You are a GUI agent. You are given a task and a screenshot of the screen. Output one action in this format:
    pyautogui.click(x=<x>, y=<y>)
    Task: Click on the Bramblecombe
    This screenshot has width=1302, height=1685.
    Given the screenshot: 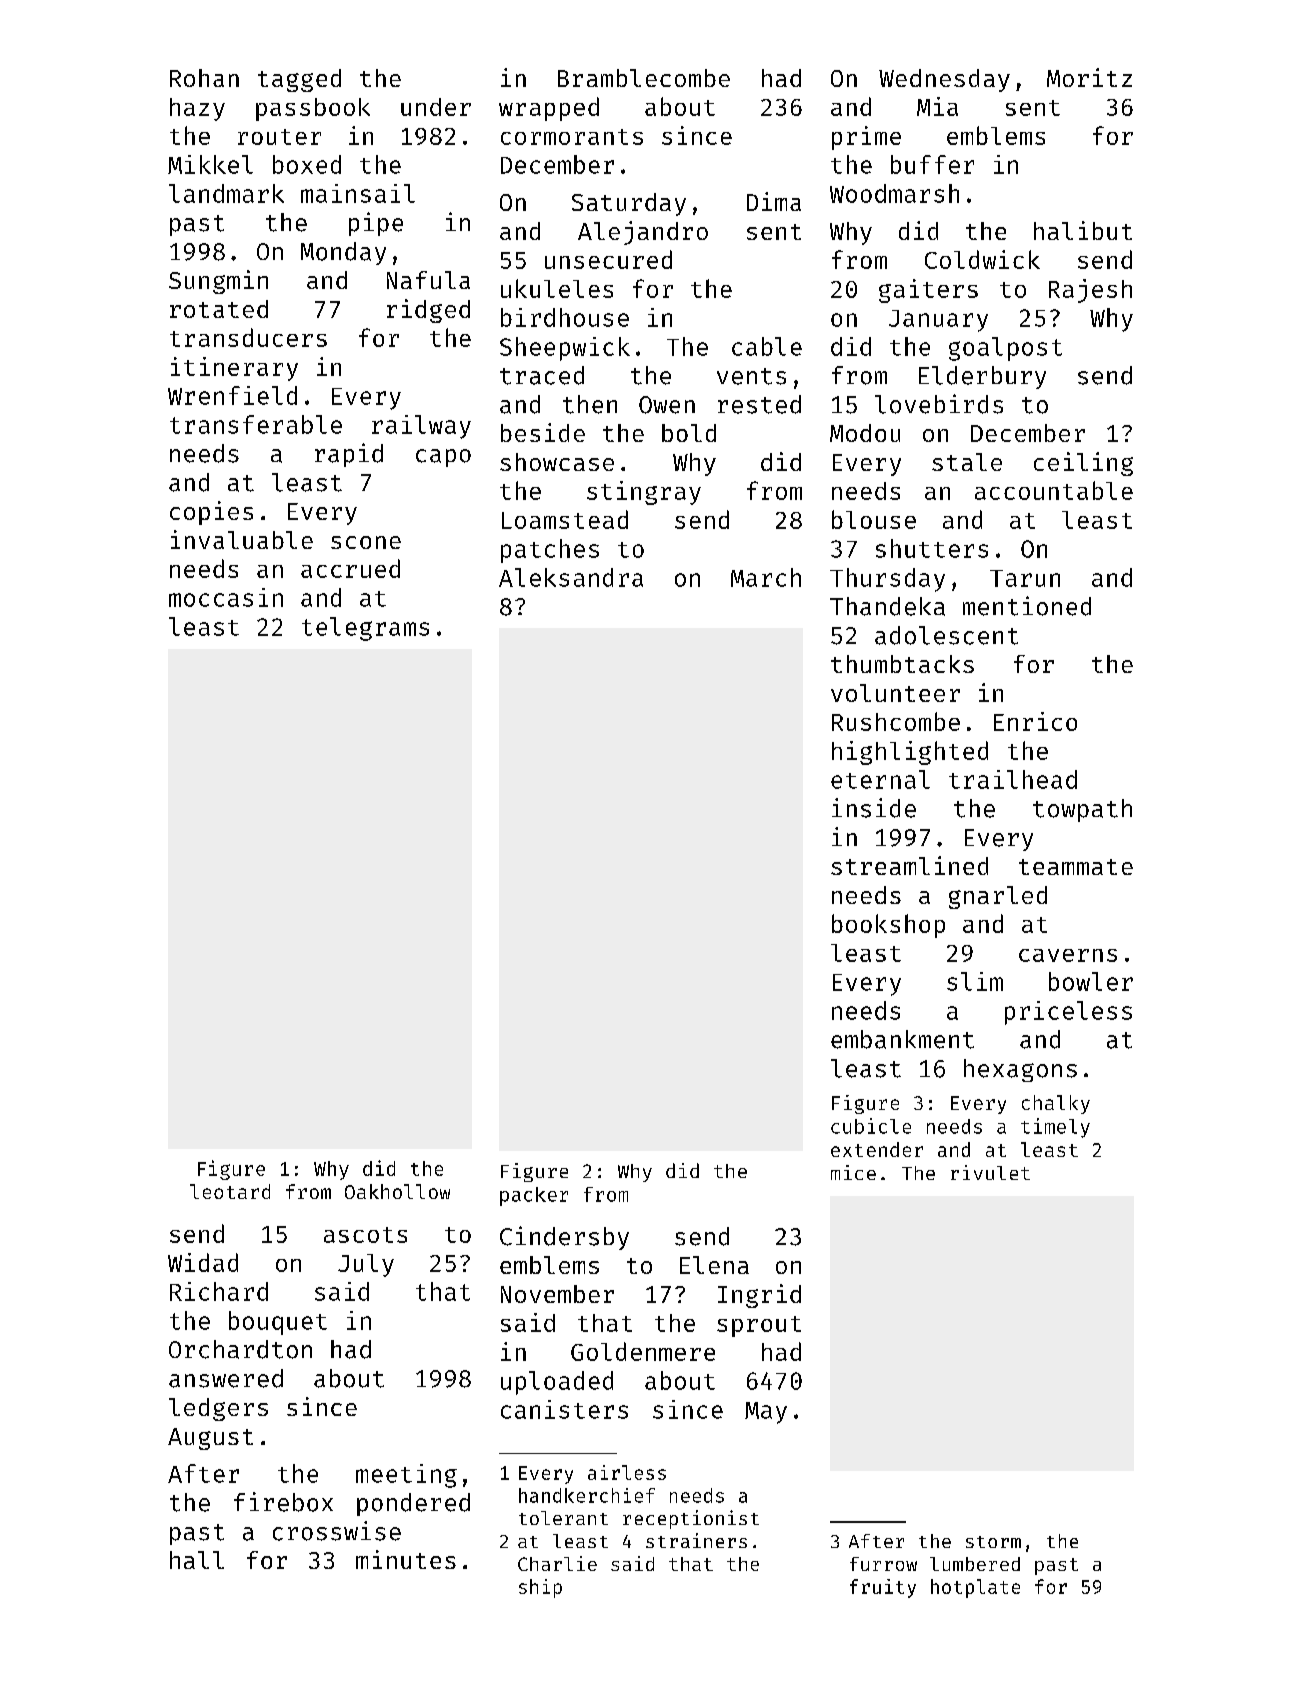 What is the action you would take?
    pyautogui.click(x=644, y=78)
